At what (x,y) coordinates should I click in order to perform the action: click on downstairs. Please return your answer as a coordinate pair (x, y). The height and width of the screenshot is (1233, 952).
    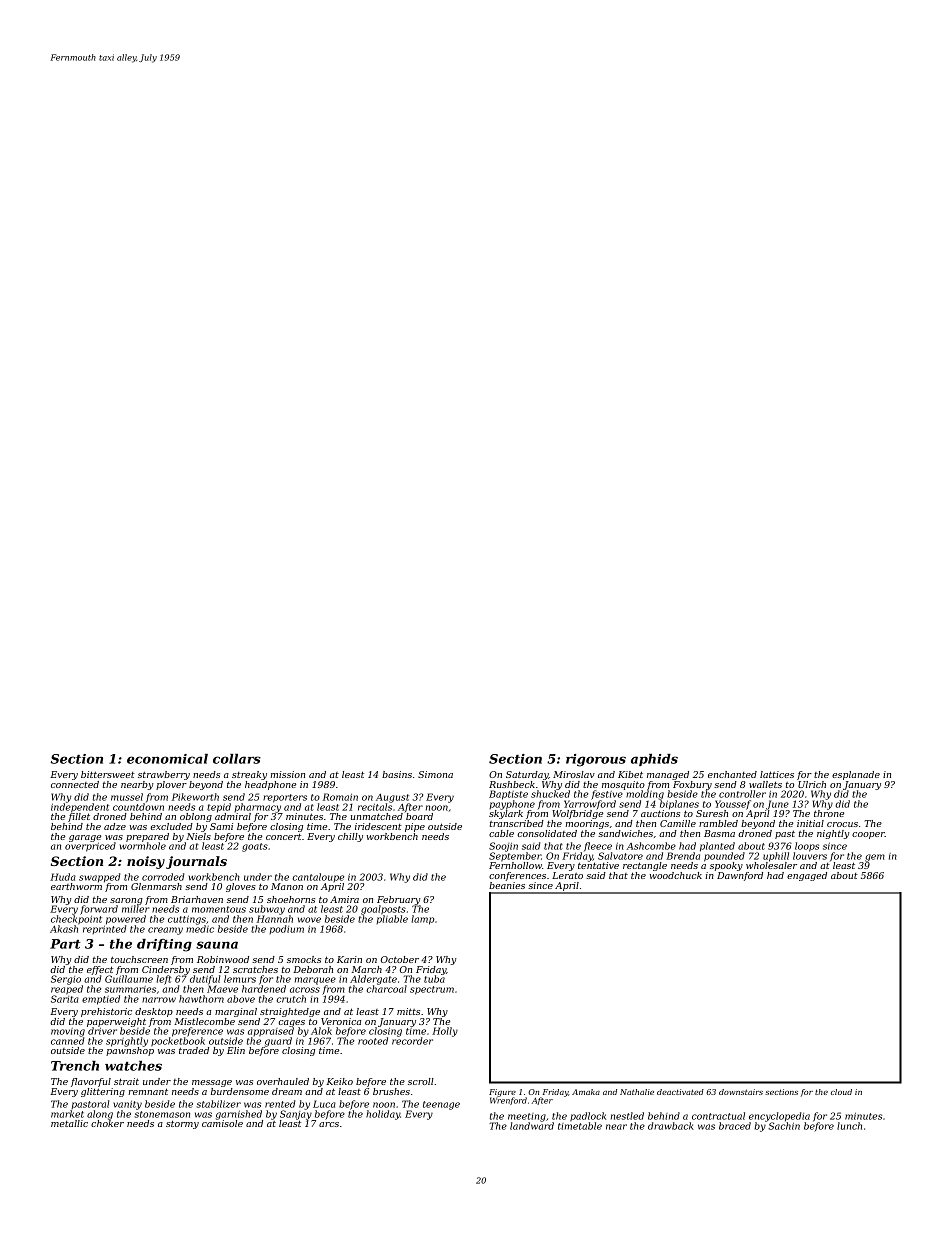
    Looking at the image, I should click on (741, 1092).
